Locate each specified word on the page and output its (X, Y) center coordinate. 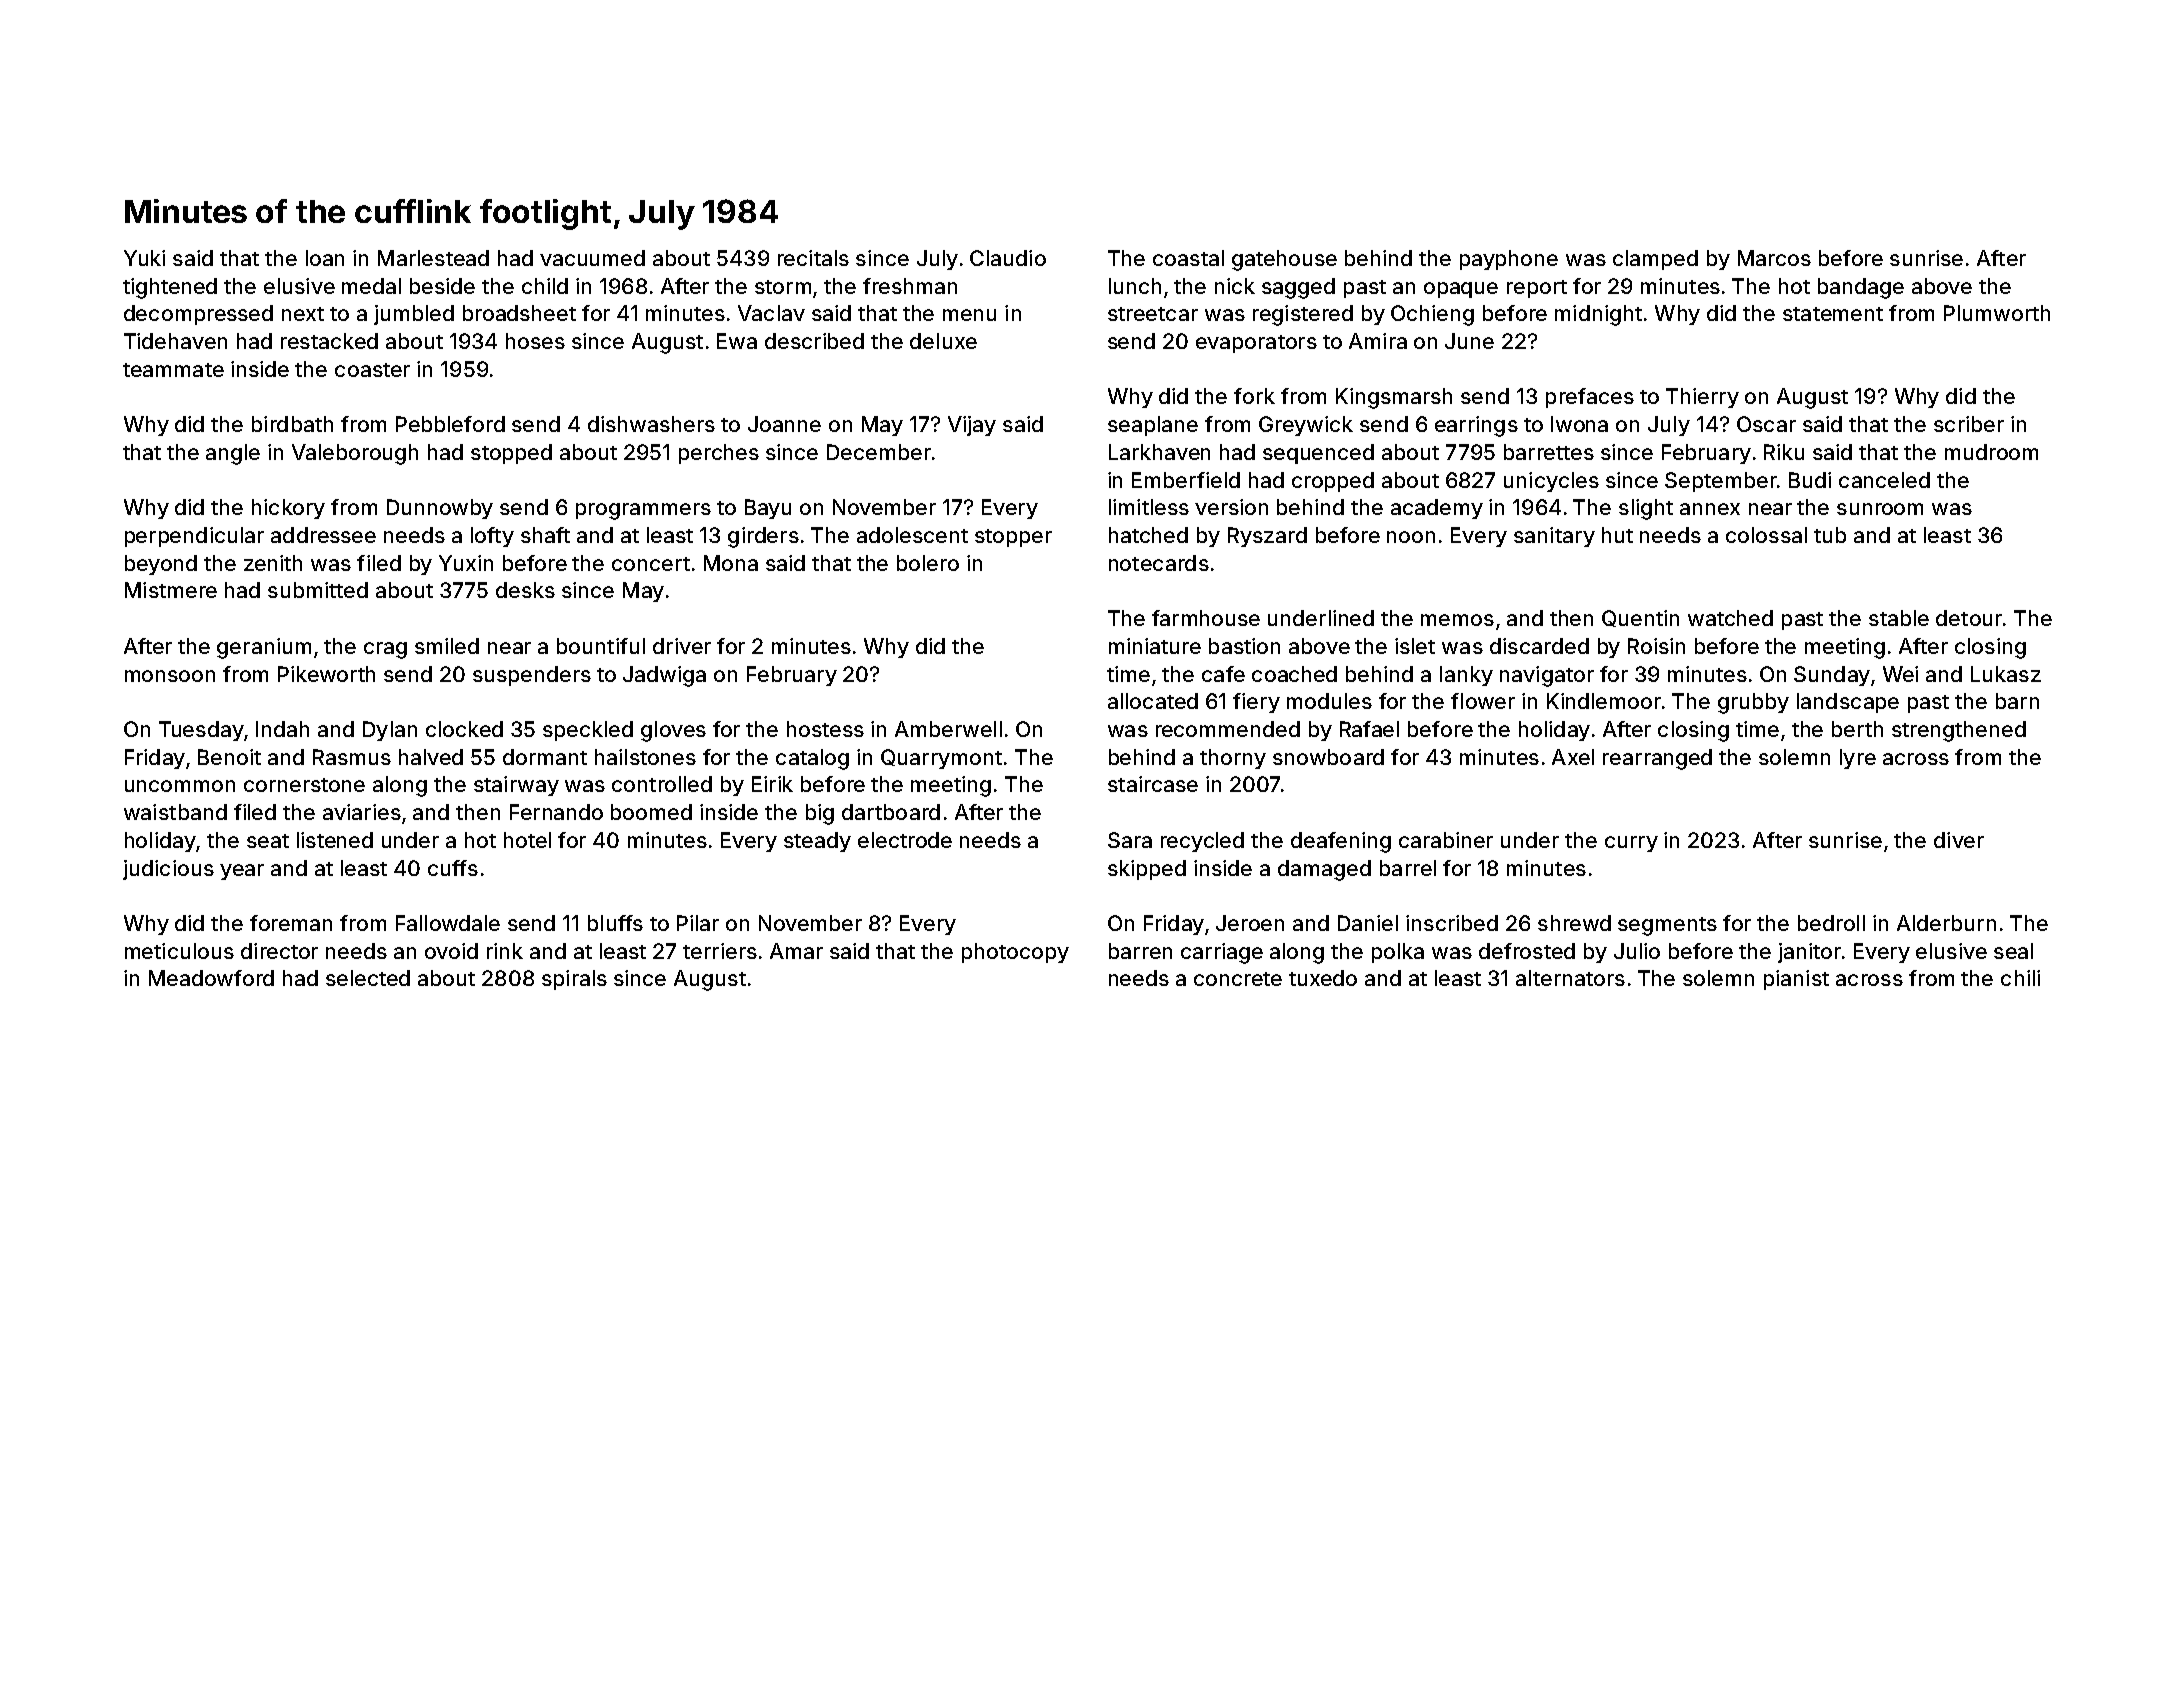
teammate (173, 370)
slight (1646, 509)
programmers (643, 511)
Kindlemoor (1604, 701)
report (1537, 289)
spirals (574, 980)
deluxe (943, 341)
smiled (447, 646)
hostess (825, 729)
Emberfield (1186, 480)
